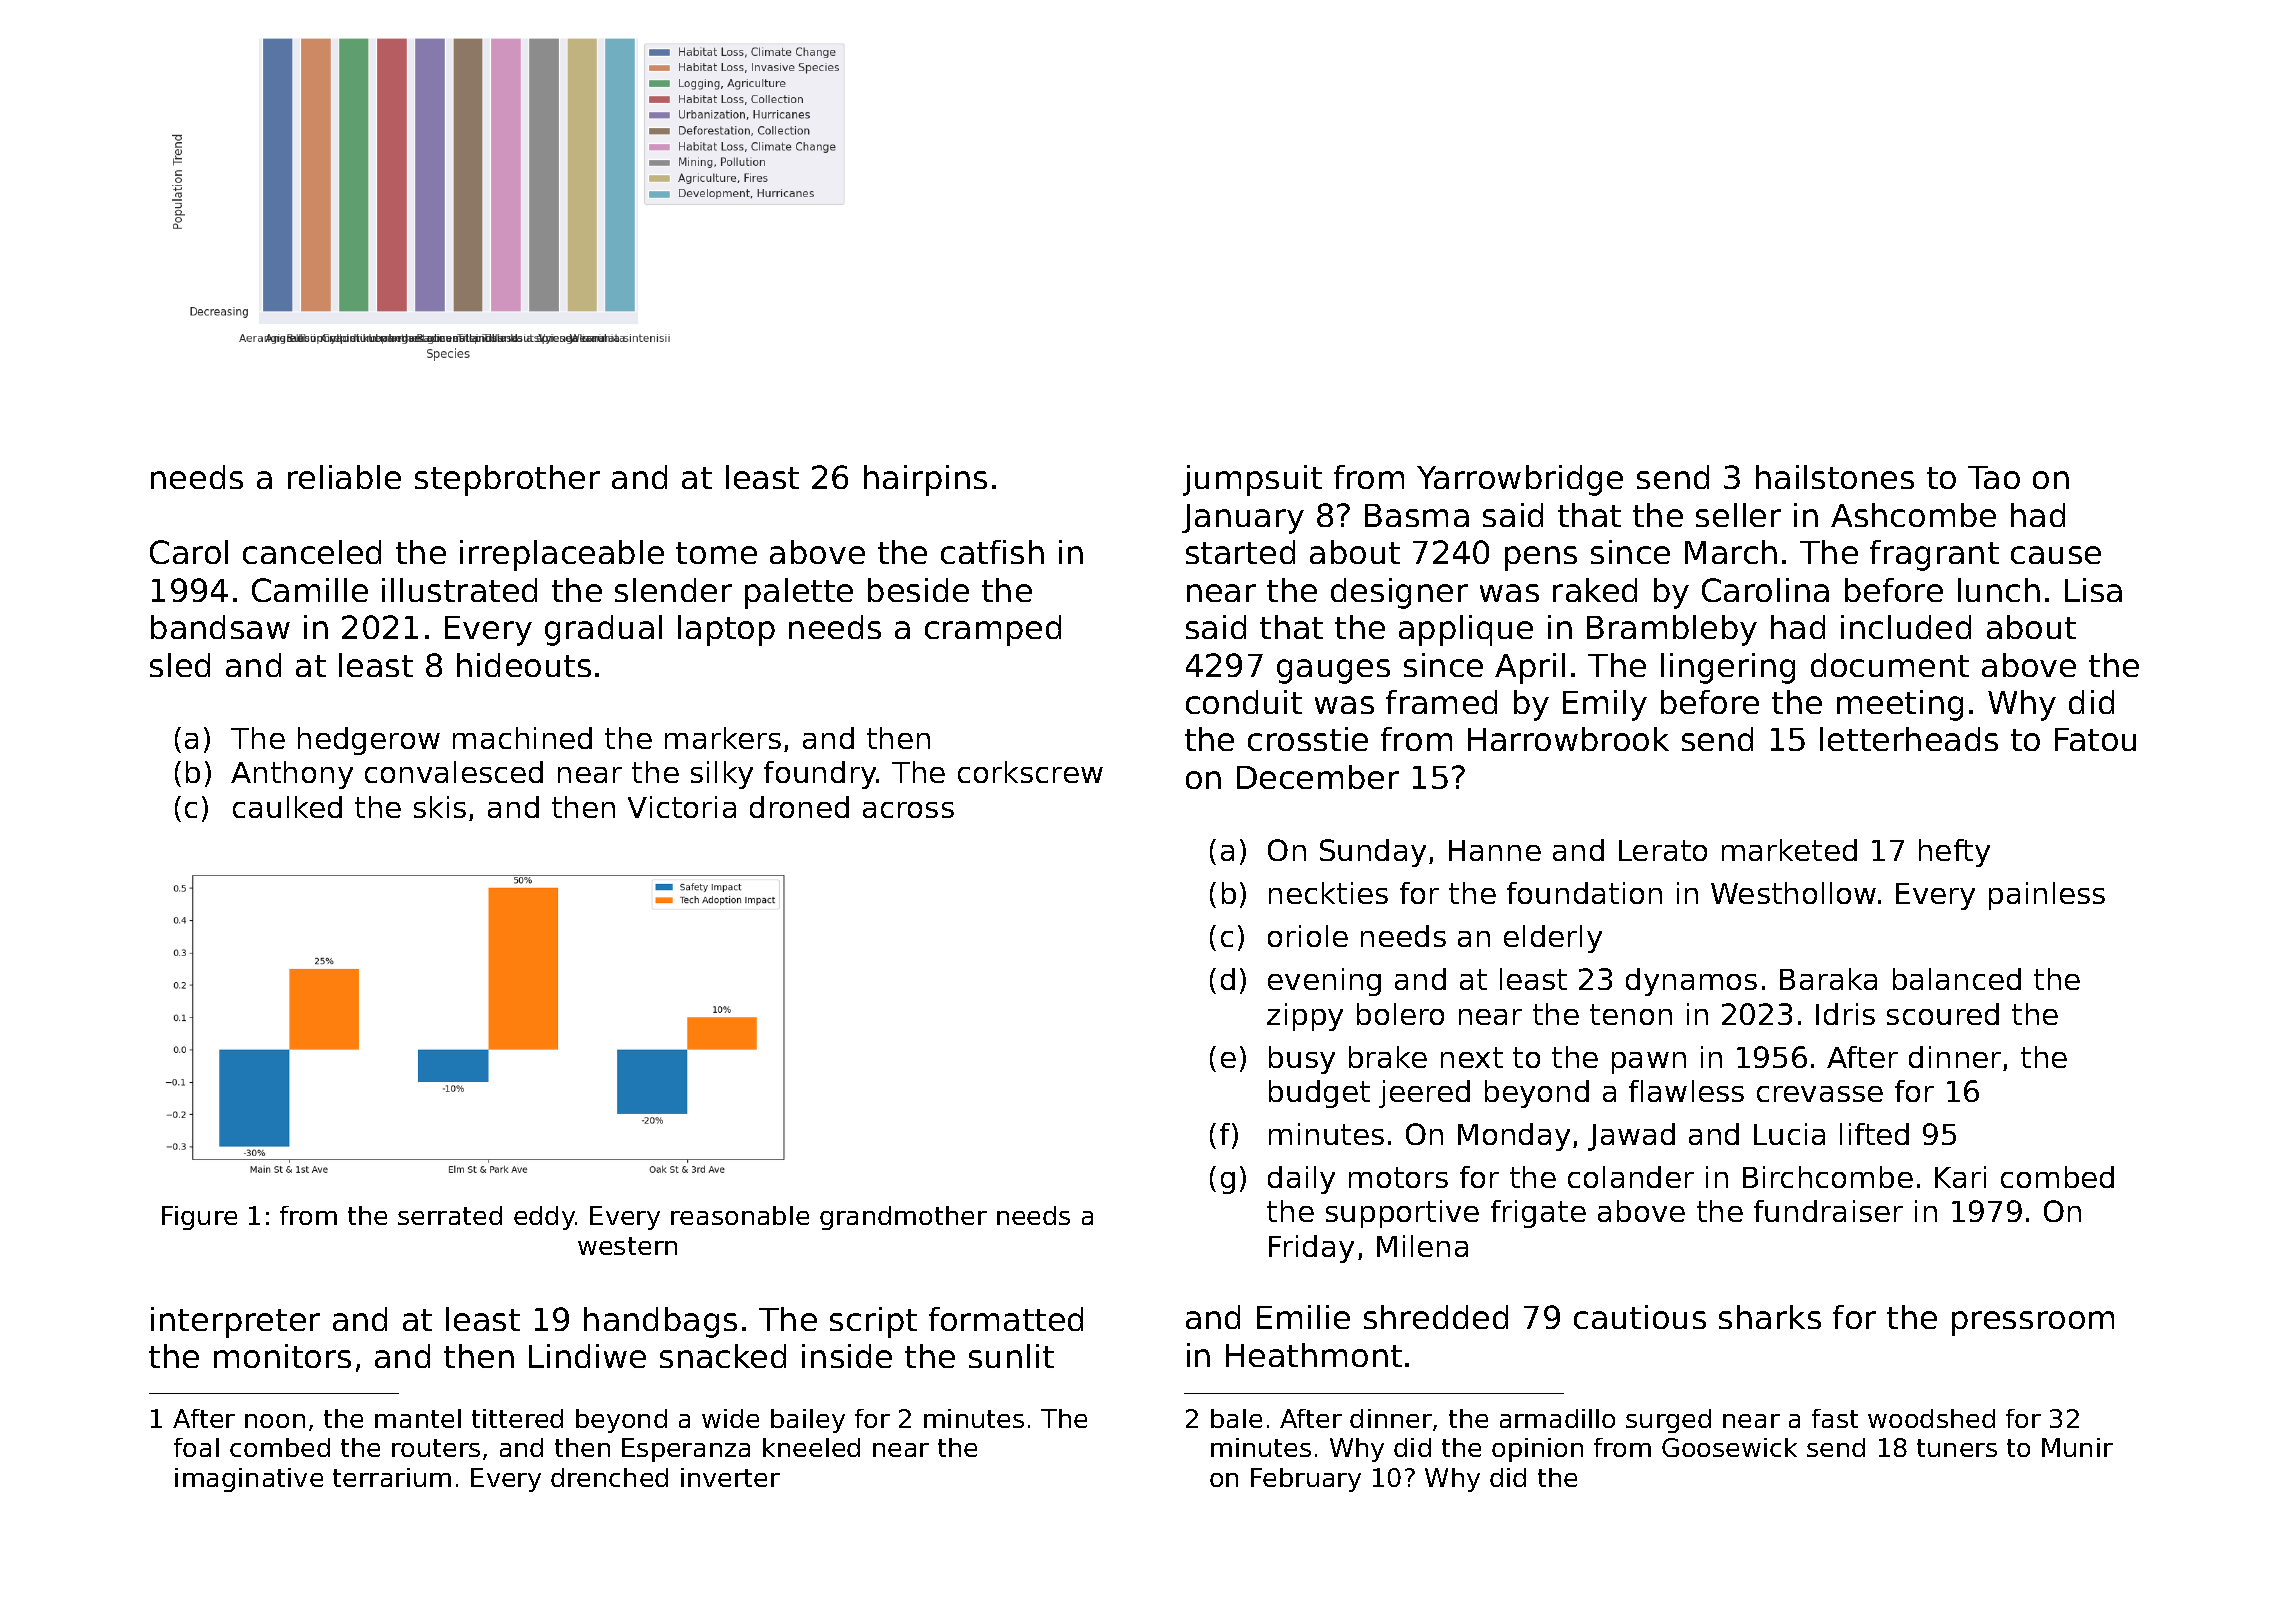 The width and height of the screenshot is (2292, 1620). I want to click on caulked, so click(287, 807).
